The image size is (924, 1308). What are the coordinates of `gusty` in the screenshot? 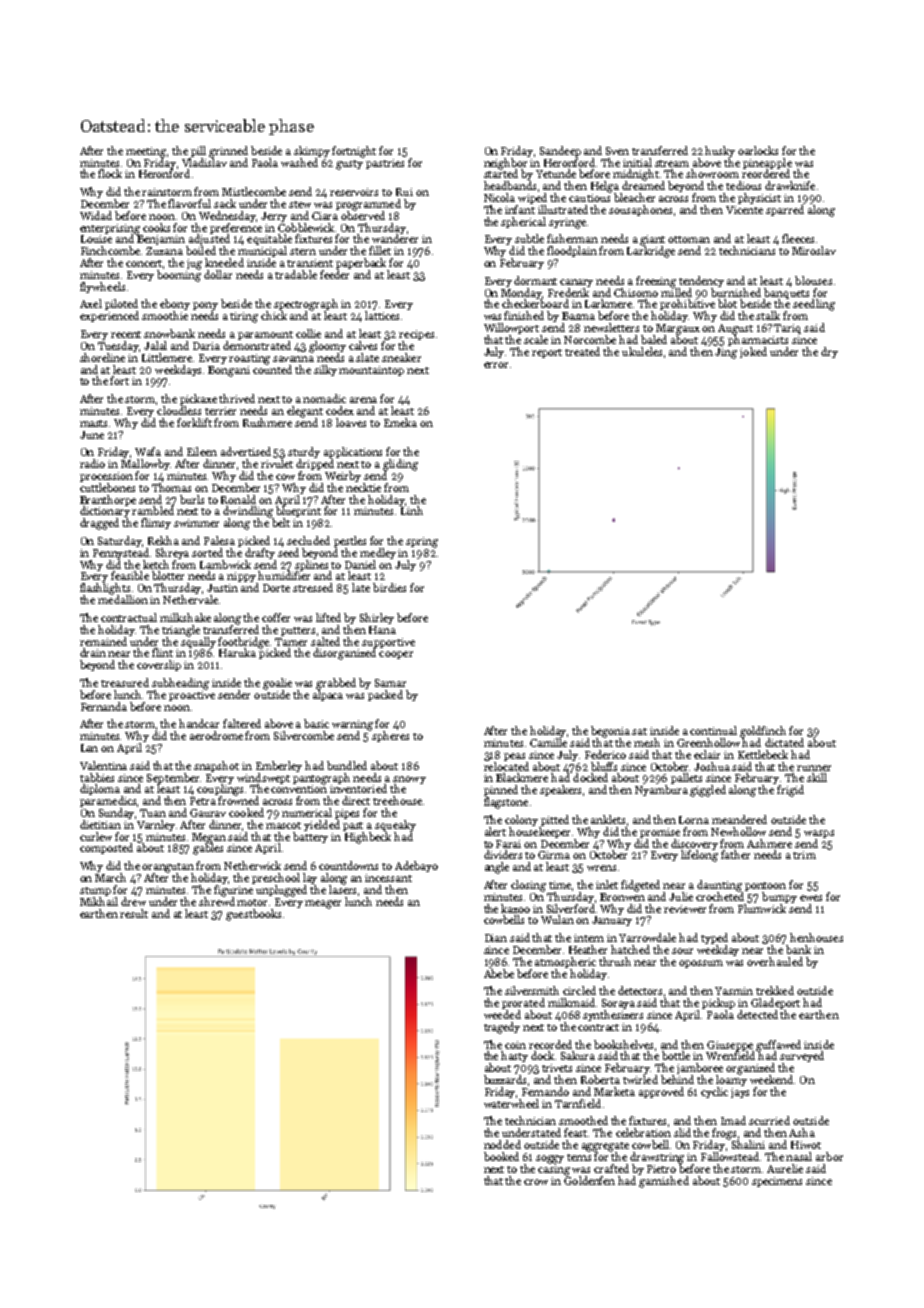 It's located at (349, 165).
